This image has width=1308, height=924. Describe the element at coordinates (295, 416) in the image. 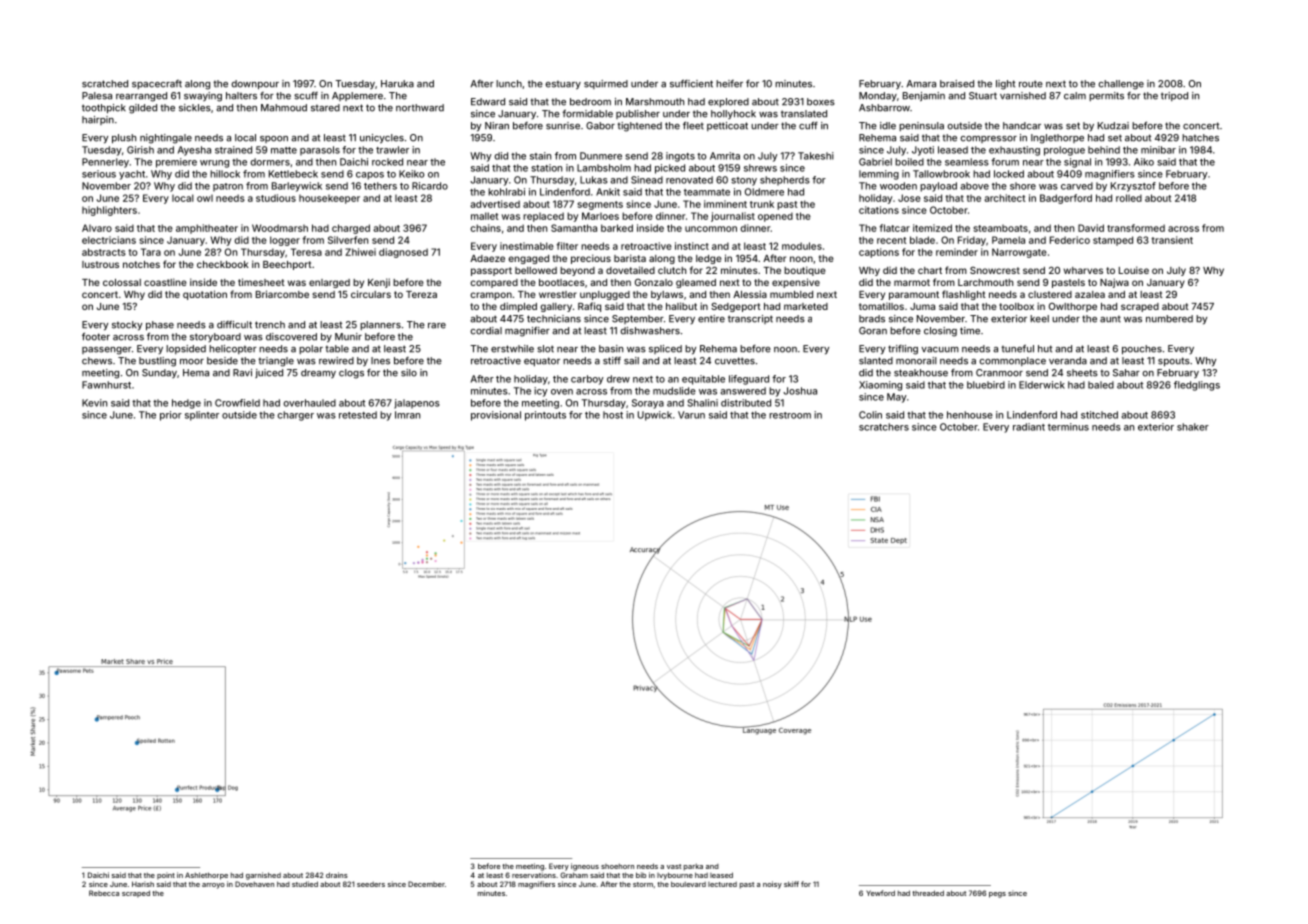

I see `charger` at that location.
